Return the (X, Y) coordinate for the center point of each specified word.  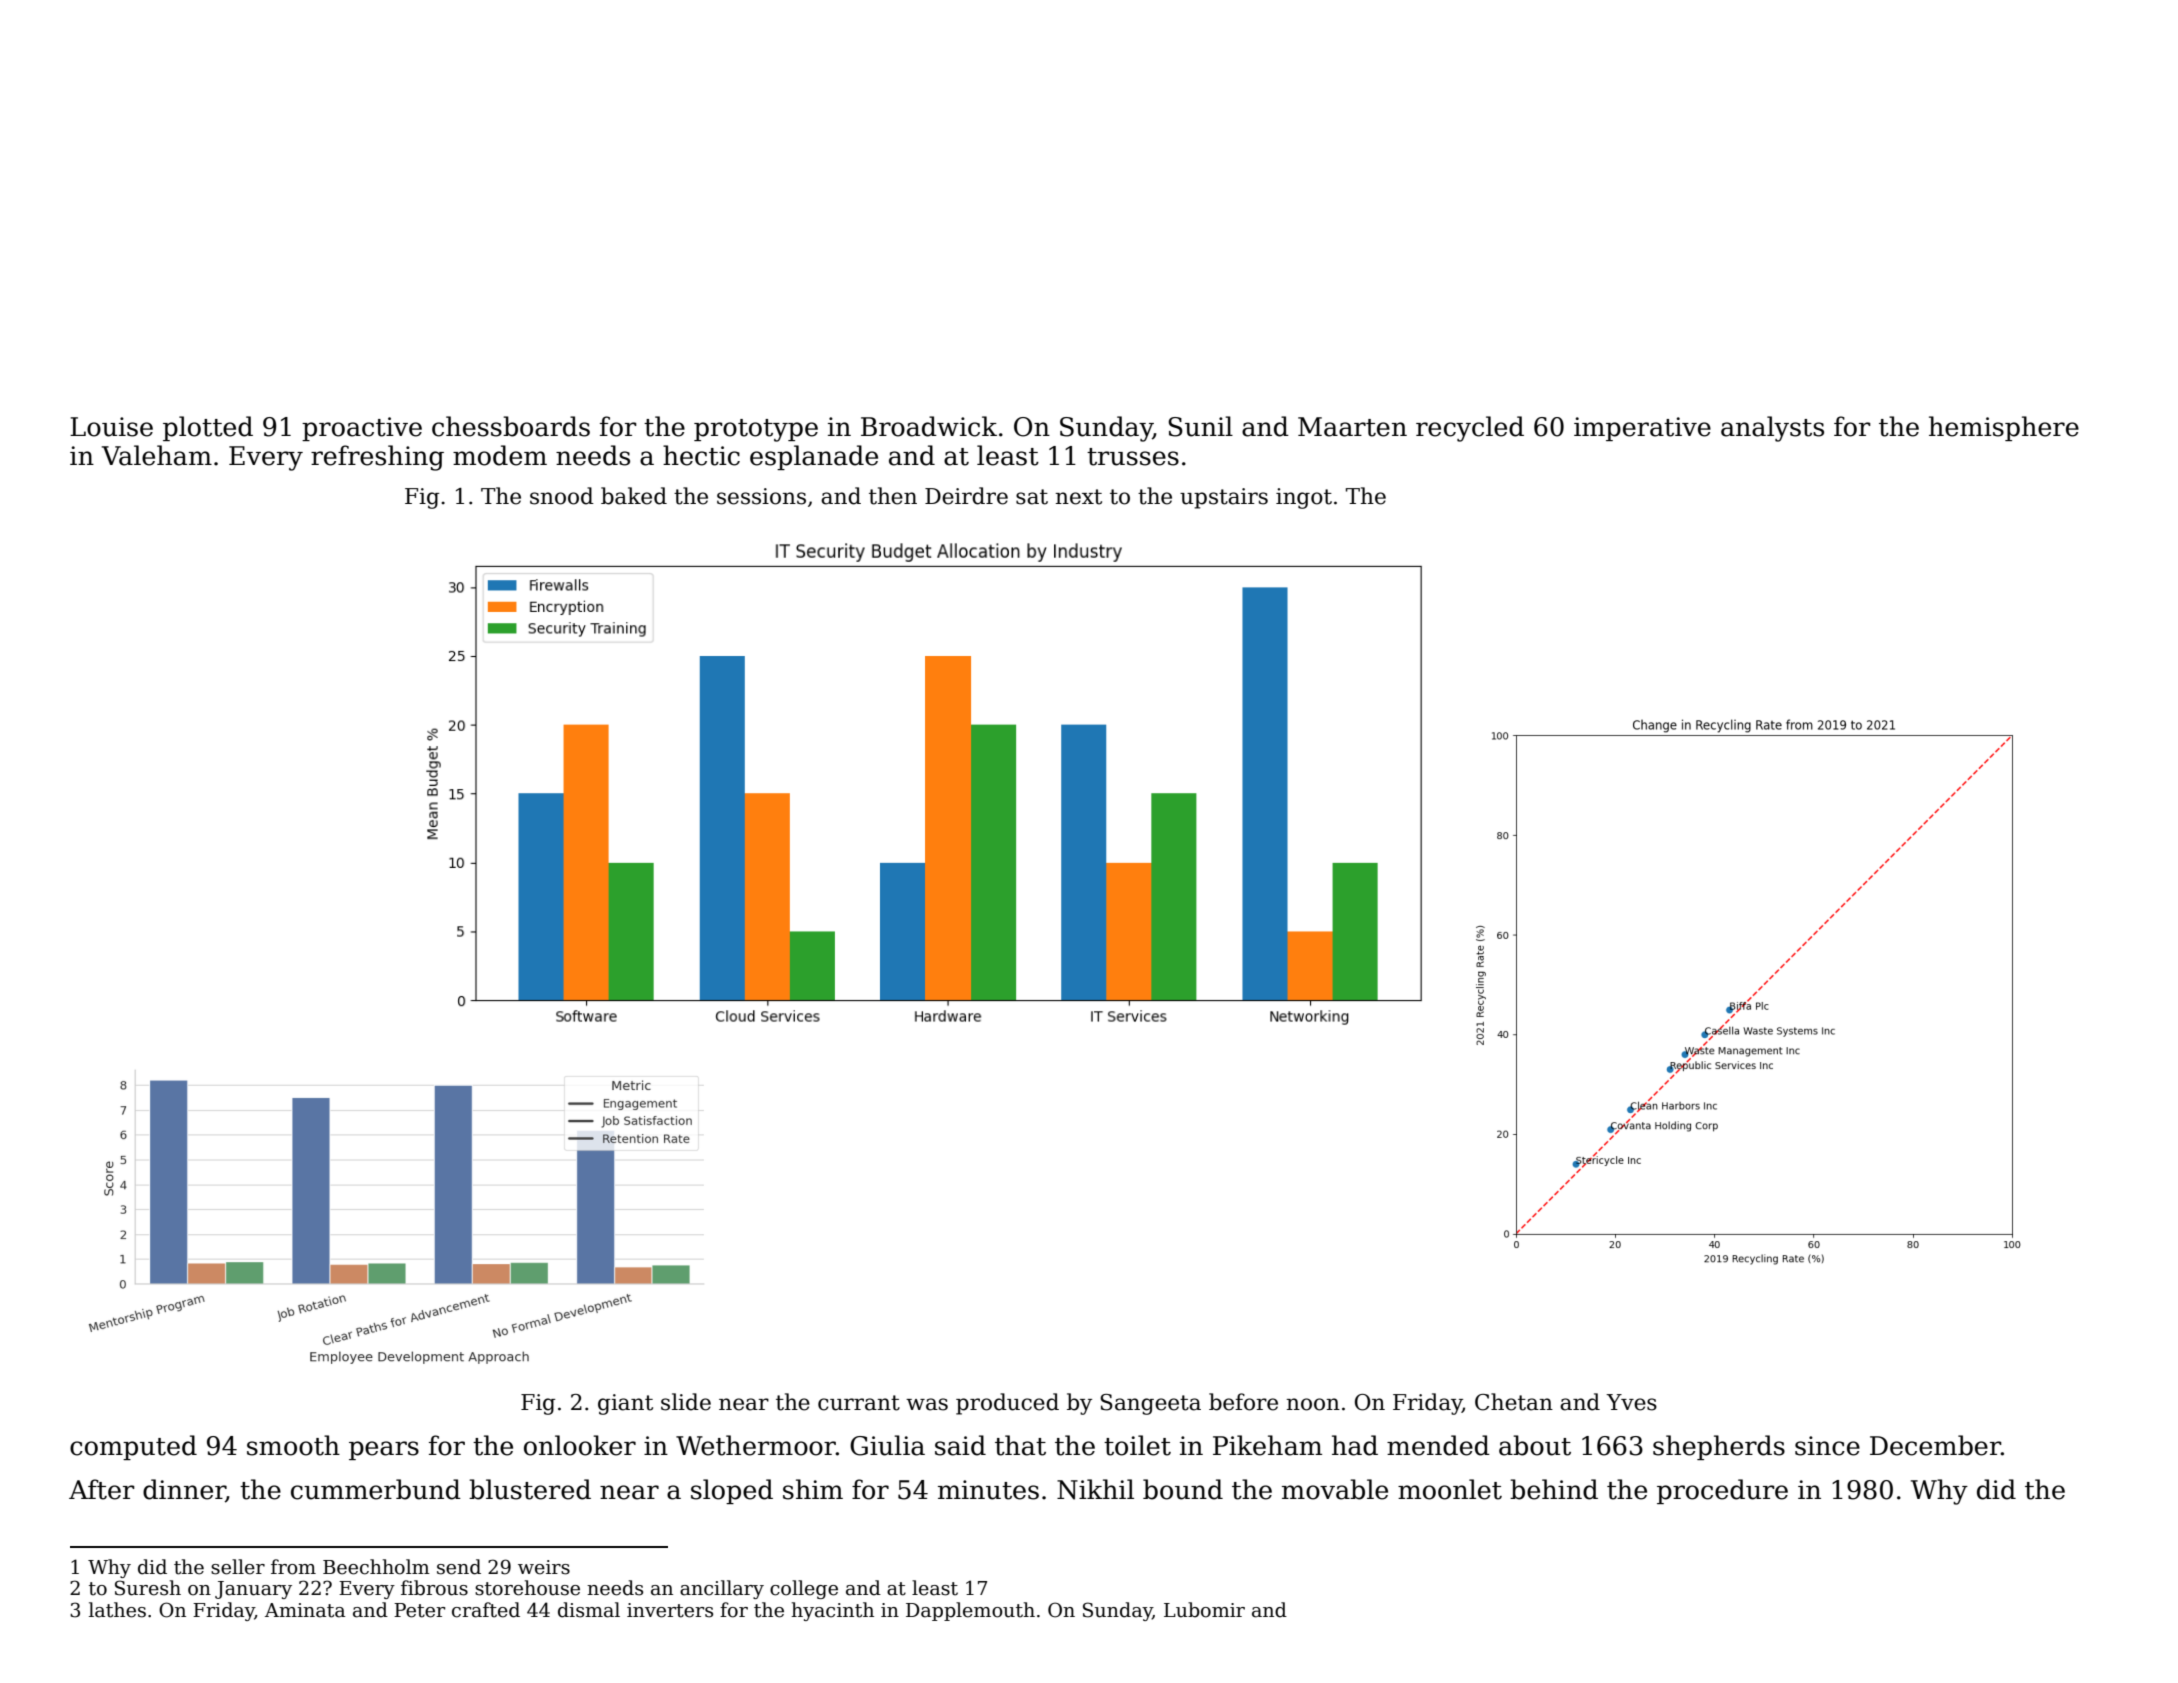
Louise (111, 427)
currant (859, 1403)
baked (634, 496)
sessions (761, 496)
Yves (1631, 1402)
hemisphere (2004, 428)
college (804, 1589)
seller (238, 1567)
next (1078, 497)
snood (562, 496)
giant (625, 1404)
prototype (756, 430)
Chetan (1514, 1402)
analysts (1772, 429)
